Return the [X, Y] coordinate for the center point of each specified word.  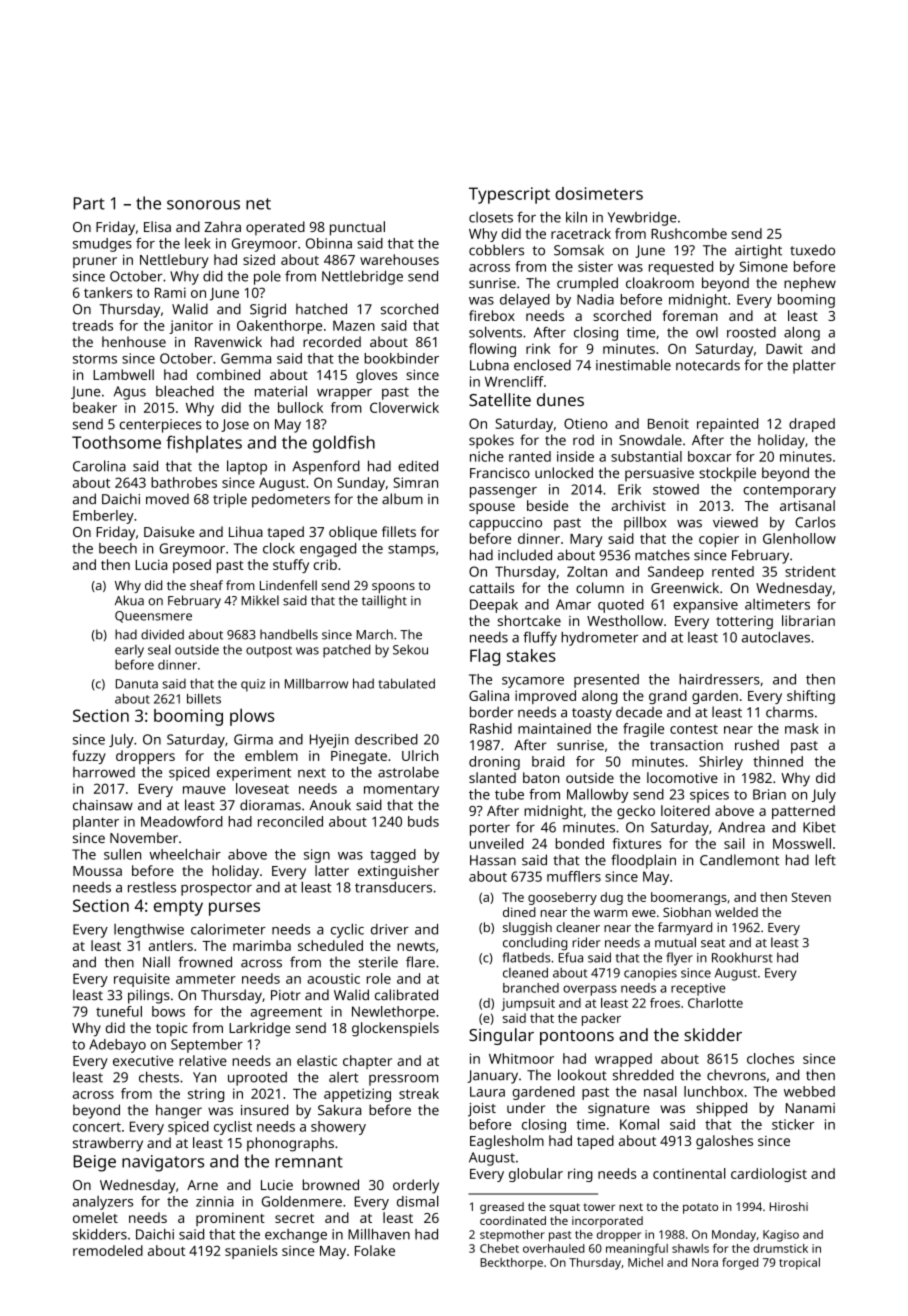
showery [338, 1128]
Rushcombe [689, 233]
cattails [491, 588]
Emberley [103, 517]
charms [790, 712]
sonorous [203, 205]
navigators [163, 1163]
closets [491, 217]
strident [810, 571]
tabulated [407, 683]
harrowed [104, 772]
